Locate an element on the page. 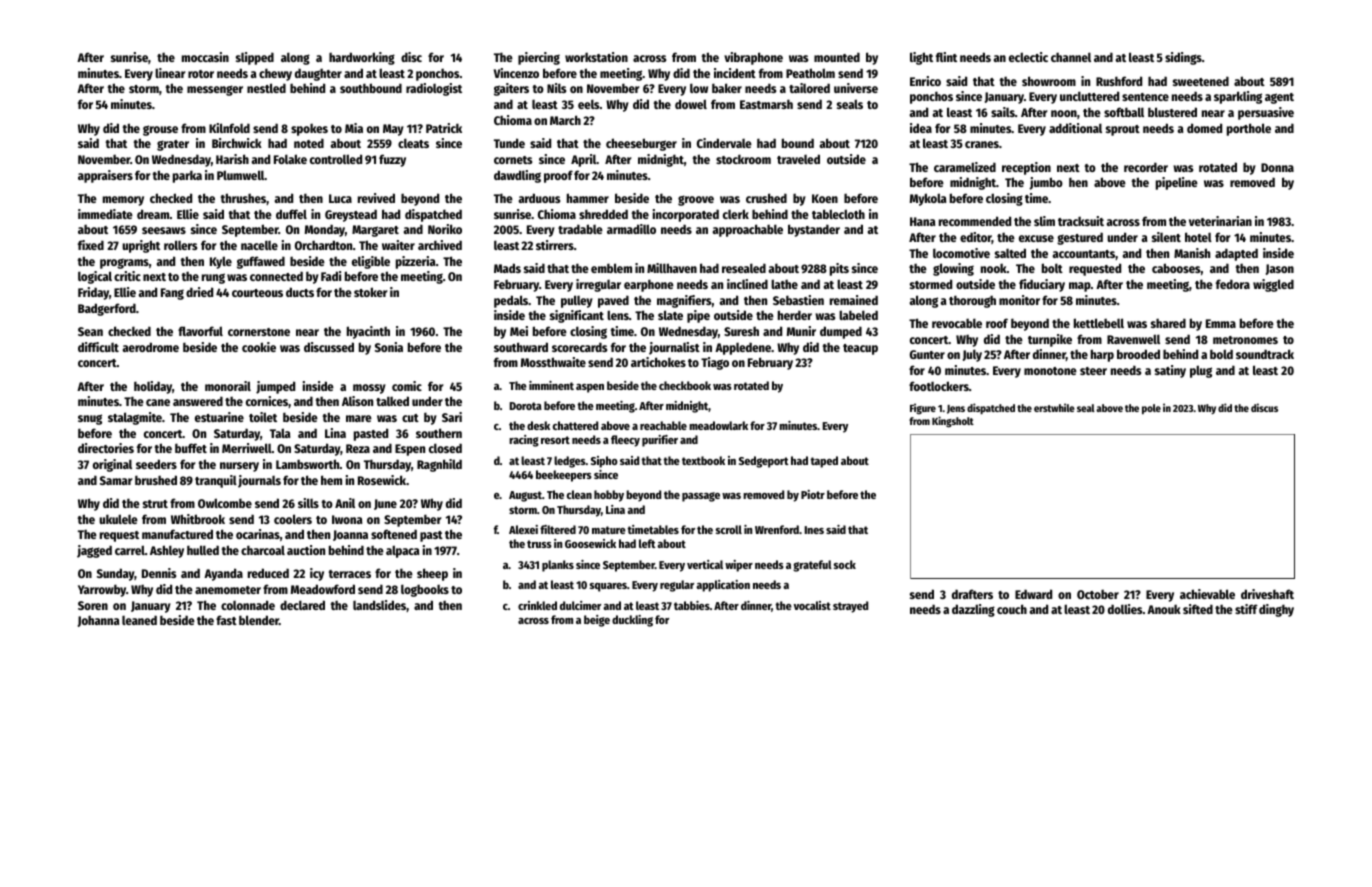 The height and width of the page is (887, 1372). ducts is located at coordinates (300, 292).
